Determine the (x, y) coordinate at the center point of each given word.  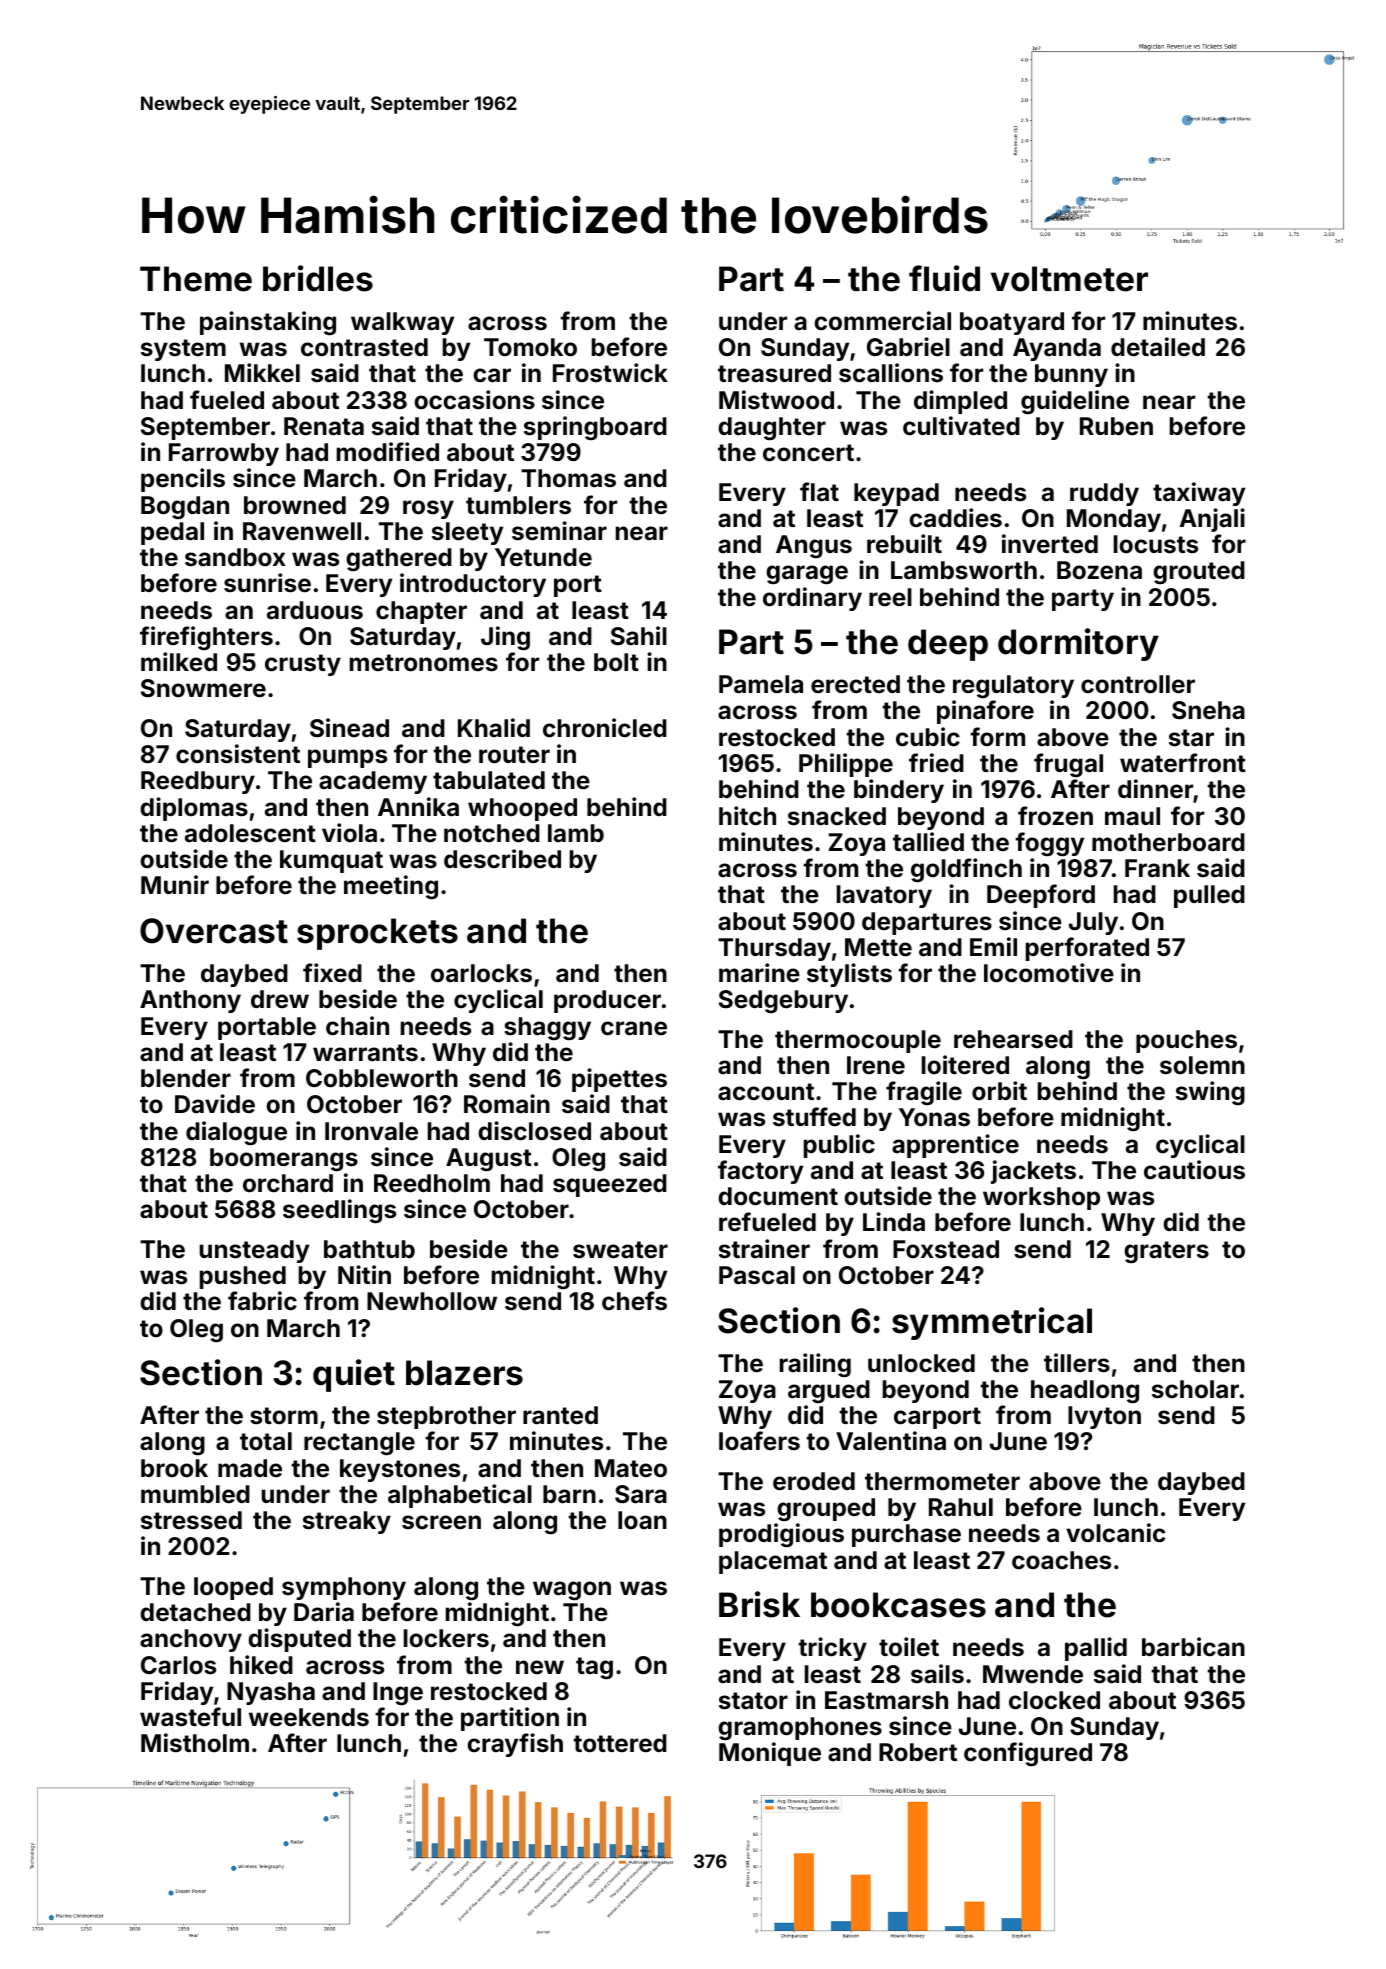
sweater (620, 1250)
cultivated (961, 426)
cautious (1194, 1170)
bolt (616, 662)
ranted (560, 1415)
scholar (1195, 1389)
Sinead (349, 728)
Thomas (568, 478)
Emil (993, 946)
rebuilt (904, 544)
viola (349, 833)
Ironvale (371, 1131)
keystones (400, 1470)
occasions (474, 400)
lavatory (884, 896)
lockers (446, 1638)
